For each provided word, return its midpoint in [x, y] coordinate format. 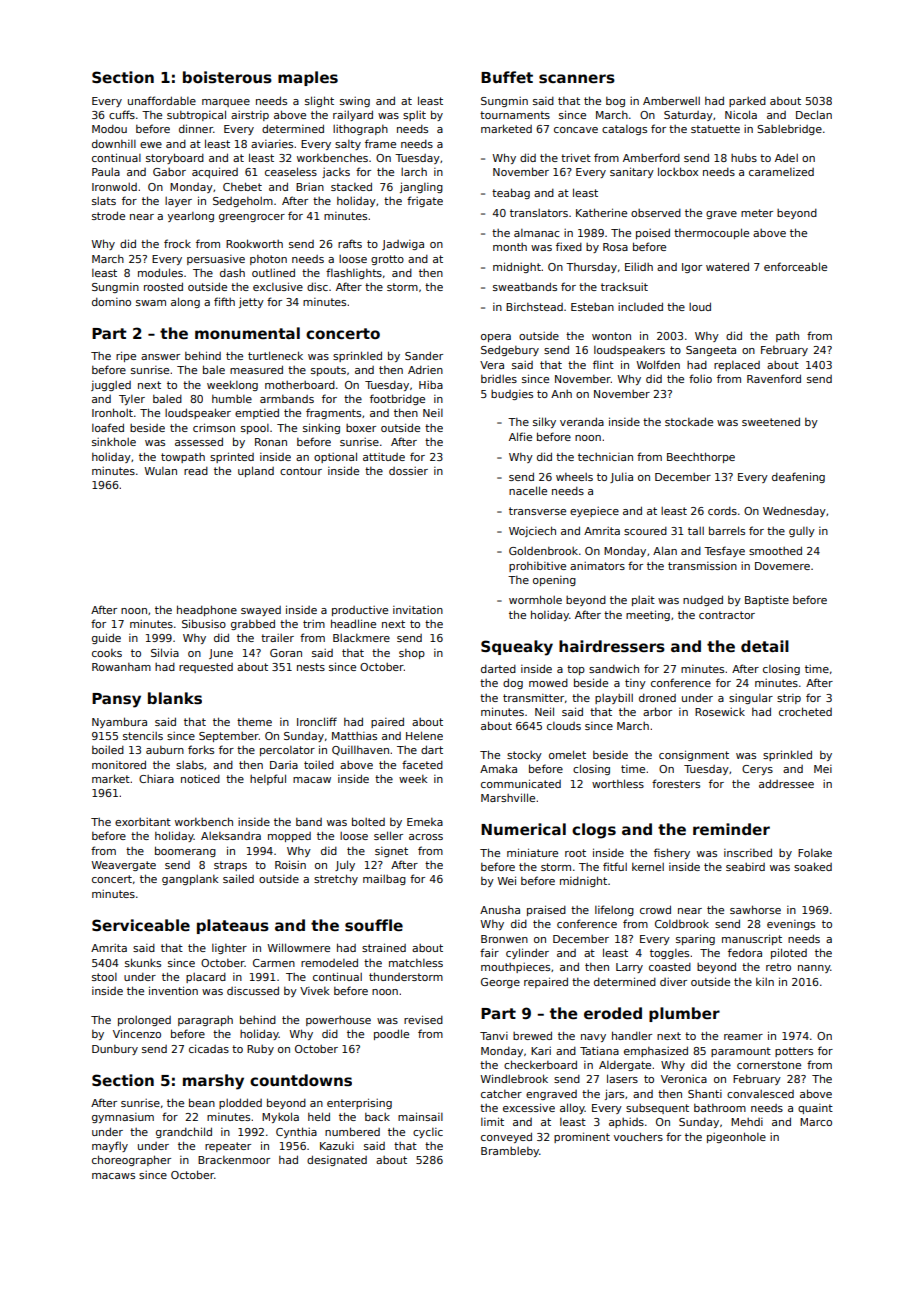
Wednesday [794, 512]
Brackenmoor [234, 1160]
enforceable [795, 266]
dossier [408, 471]
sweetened [771, 421]
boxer [361, 428]
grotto [387, 260]
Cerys [757, 770]
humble [232, 399]
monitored [119, 764]
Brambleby [510, 1152]
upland [256, 471]
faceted [422, 764]
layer [178, 202]
